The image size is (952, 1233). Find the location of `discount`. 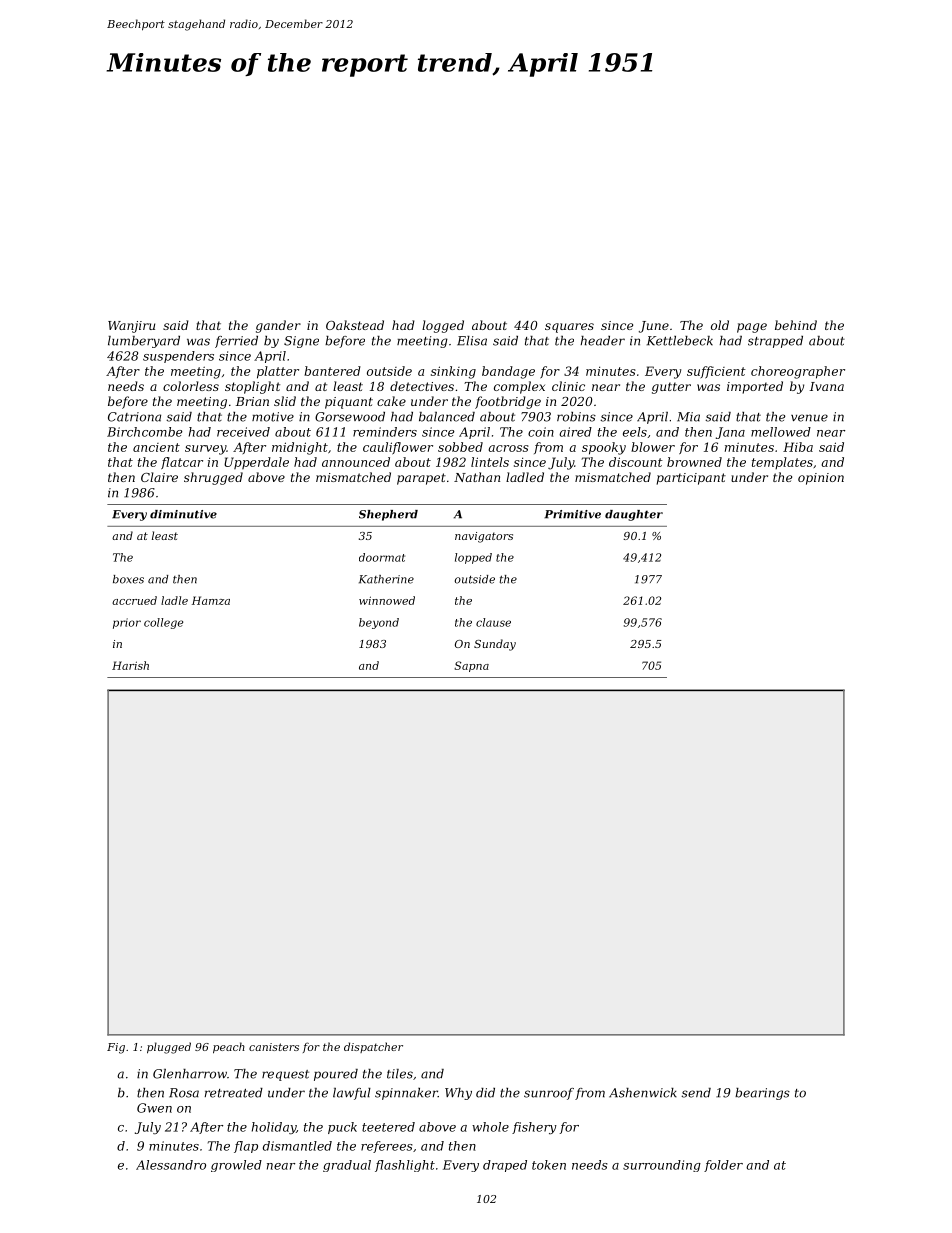

discount is located at coordinates (636, 462).
